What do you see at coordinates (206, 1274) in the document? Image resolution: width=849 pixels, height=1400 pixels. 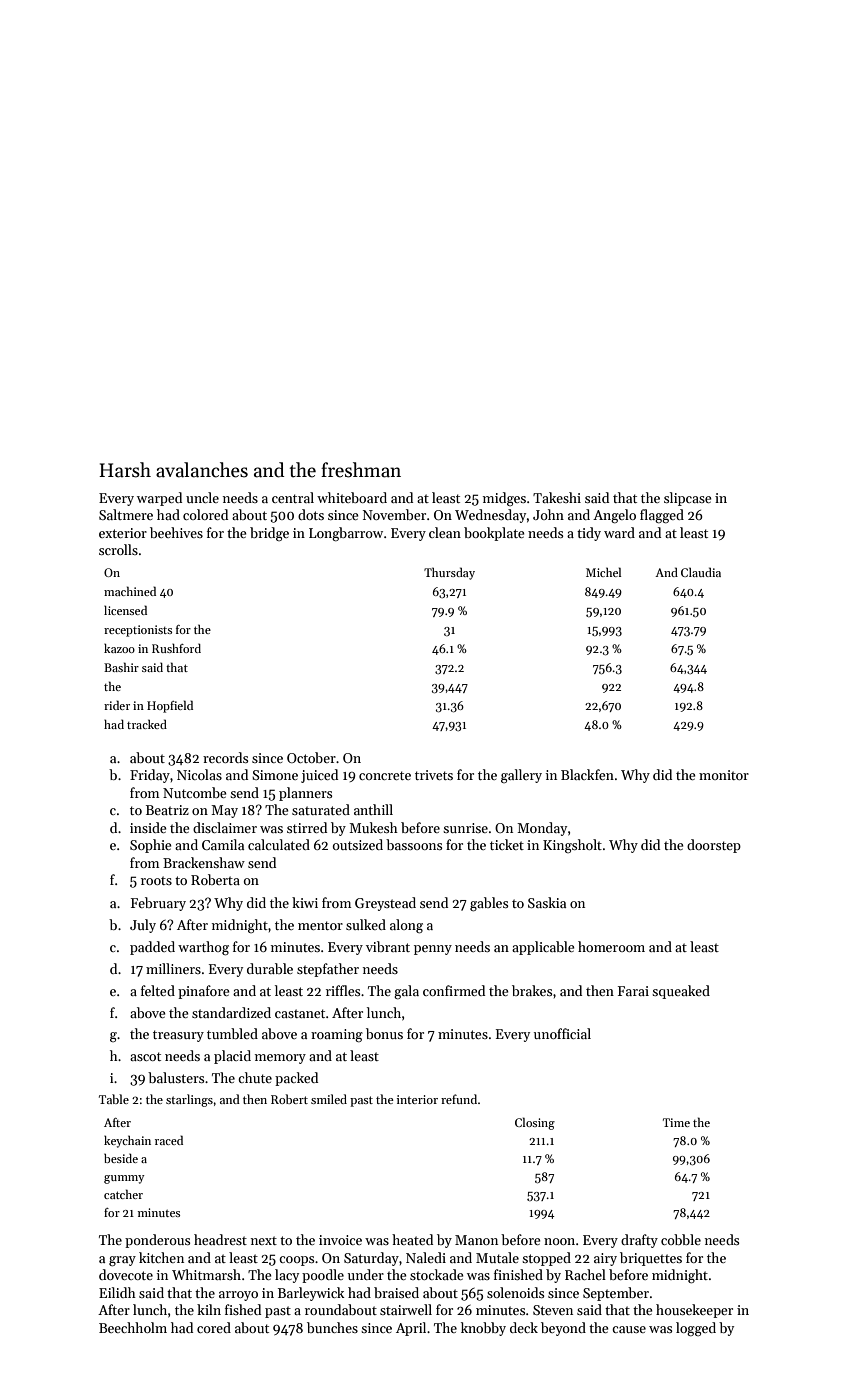 I see `Whitmarsh` at bounding box center [206, 1274].
